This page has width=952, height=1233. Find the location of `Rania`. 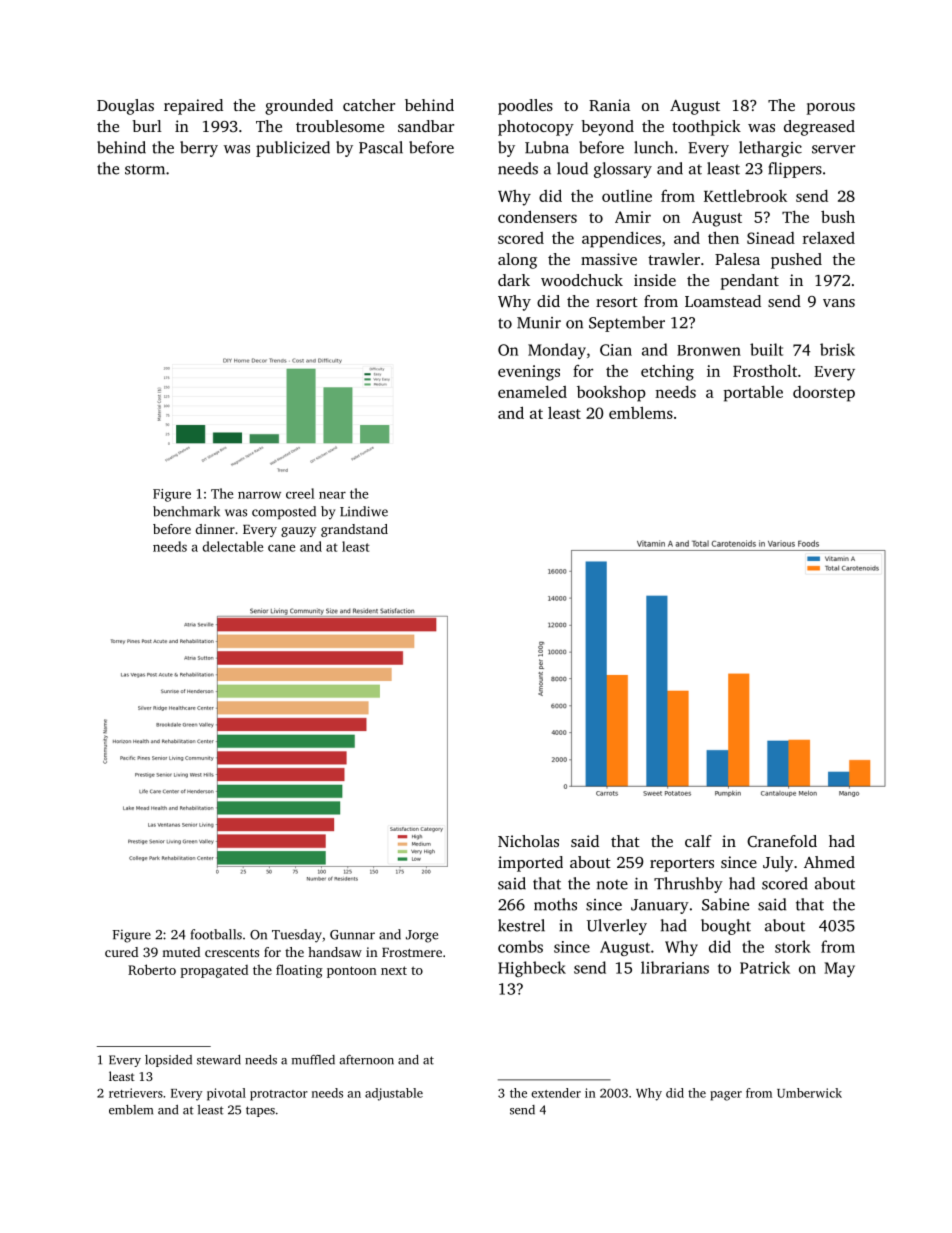

Rania is located at coordinates (609, 105).
